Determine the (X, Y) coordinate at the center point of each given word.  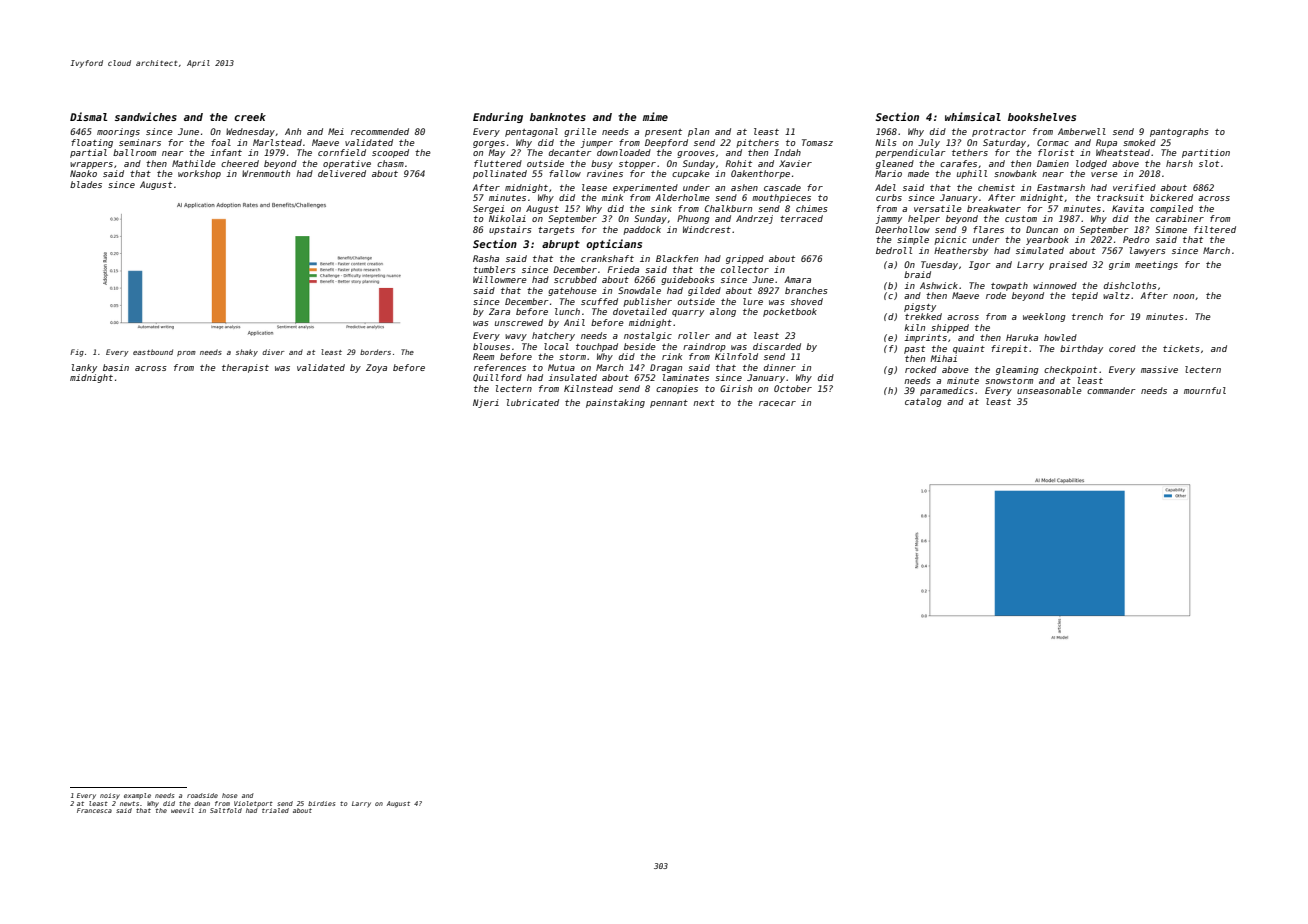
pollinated (500, 174)
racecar (777, 403)
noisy (110, 796)
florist (1056, 152)
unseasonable (1049, 390)
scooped (390, 153)
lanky (84, 368)
